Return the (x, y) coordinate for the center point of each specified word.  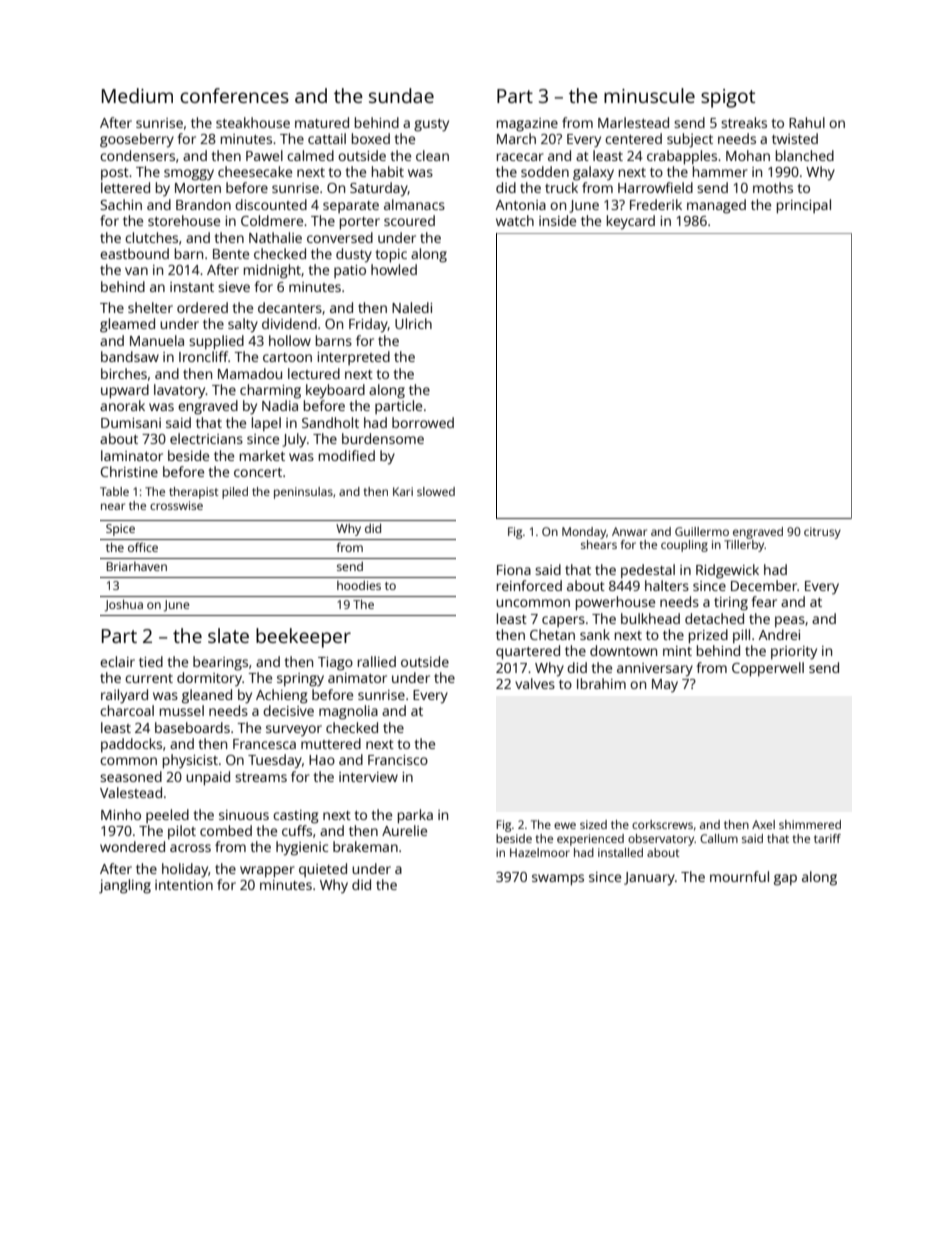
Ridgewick (727, 571)
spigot (728, 98)
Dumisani (131, 423)
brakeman (365, 846)
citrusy (822, 533)
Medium (137, 95)
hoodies (359, 585)
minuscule (649, 95)
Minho (121, 814)
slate (228, 635)
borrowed (423, 422)
